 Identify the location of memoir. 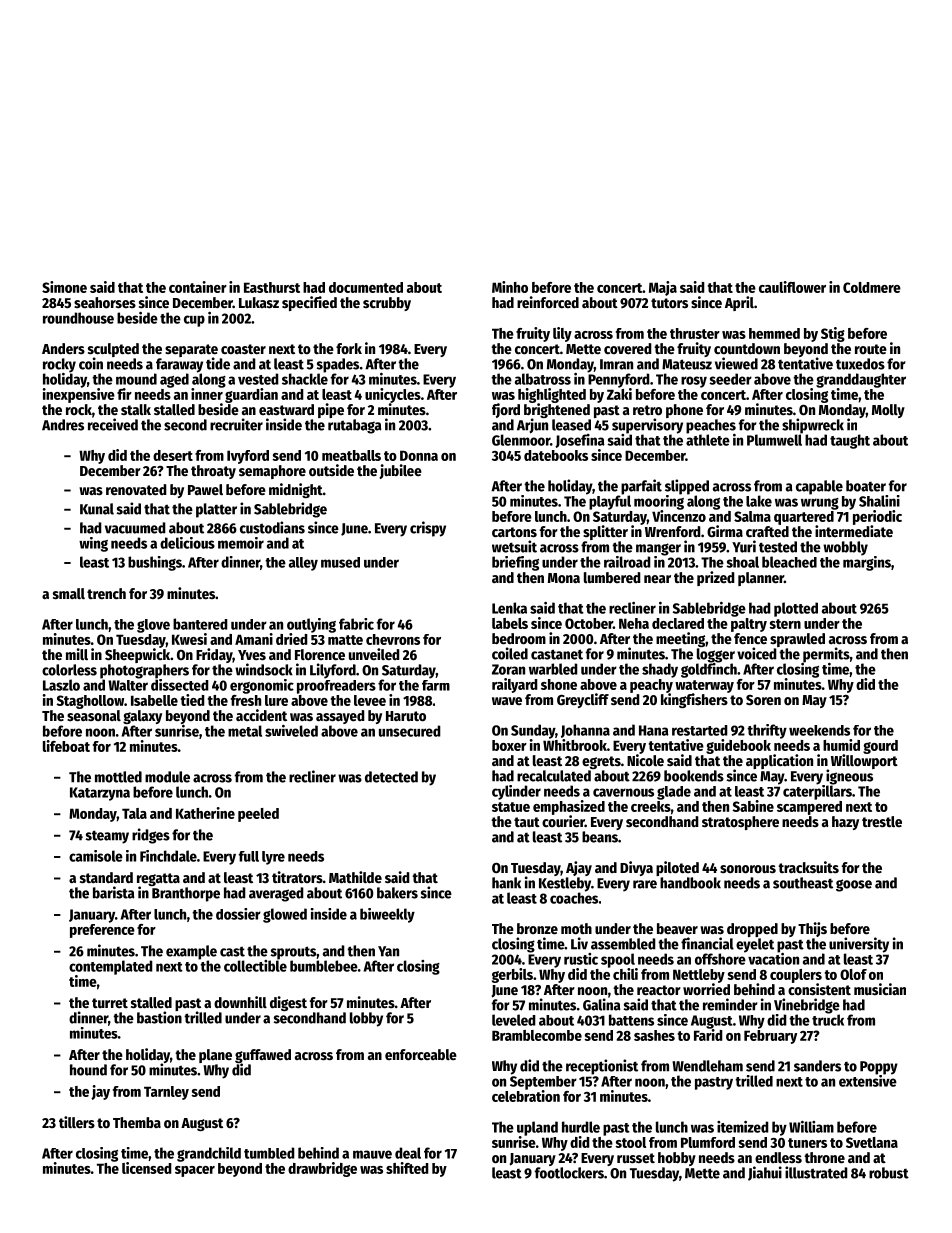
(241, 543).
